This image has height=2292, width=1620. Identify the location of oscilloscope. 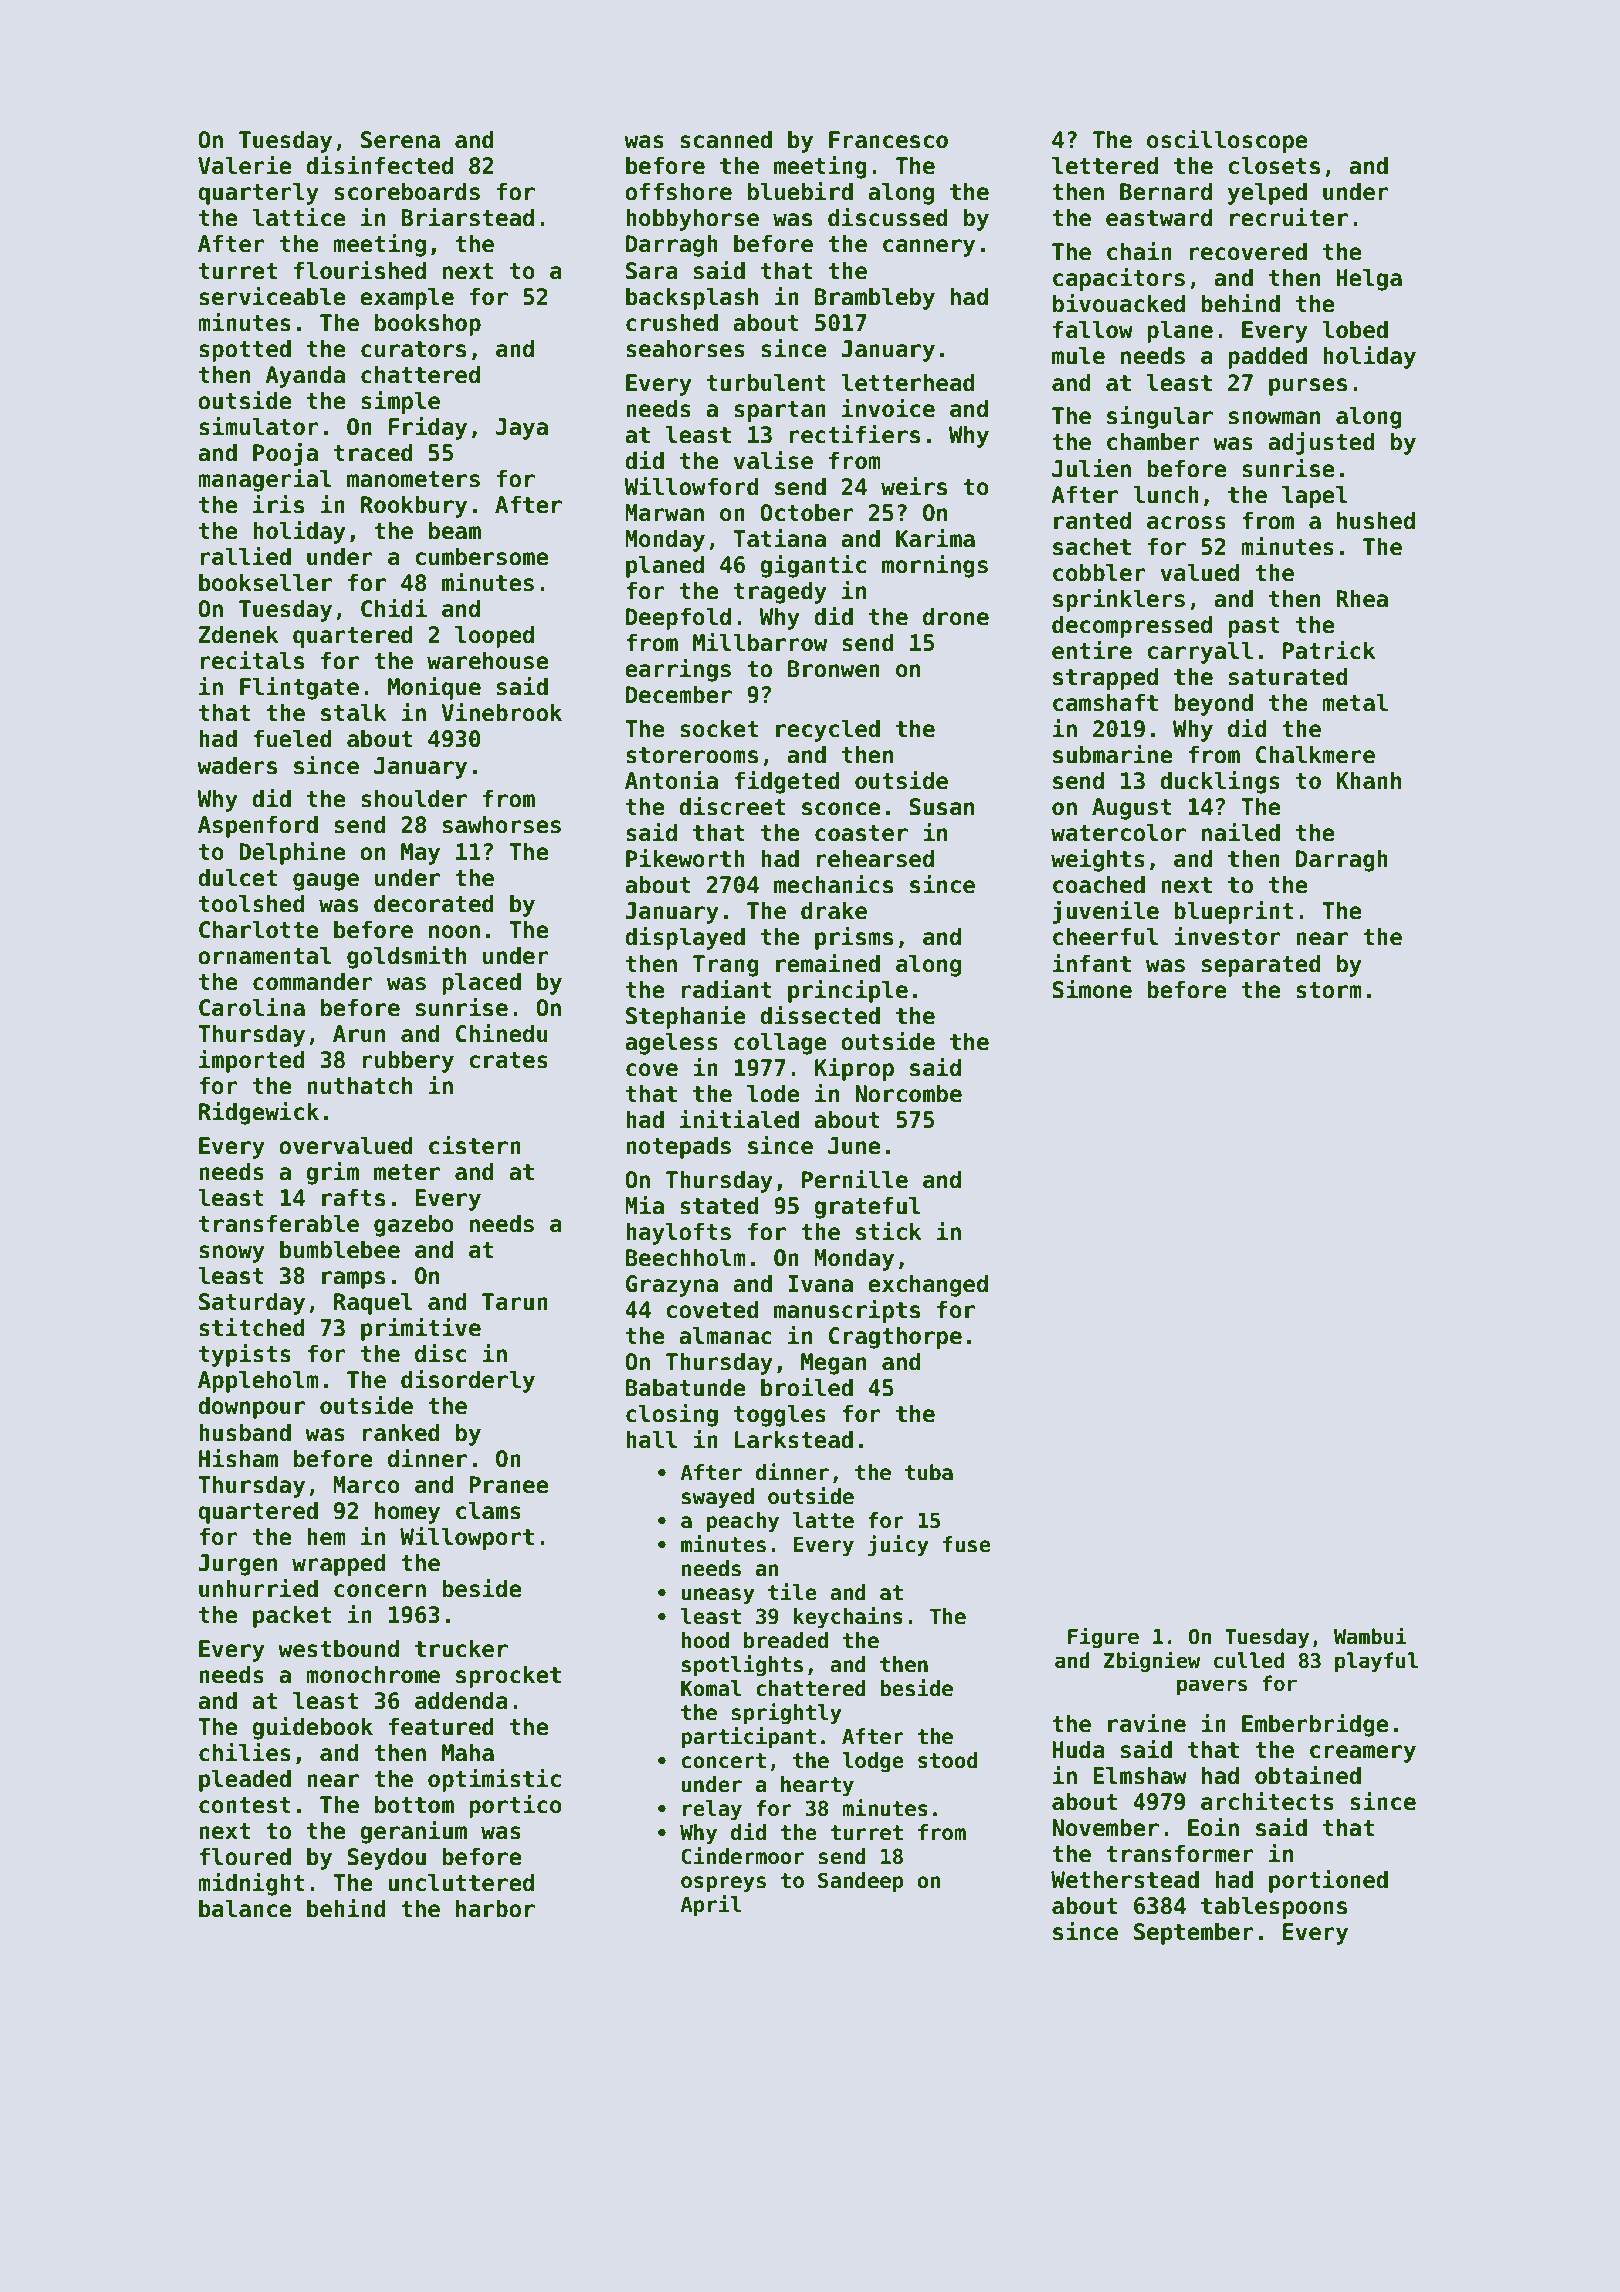
(1227, 141).
